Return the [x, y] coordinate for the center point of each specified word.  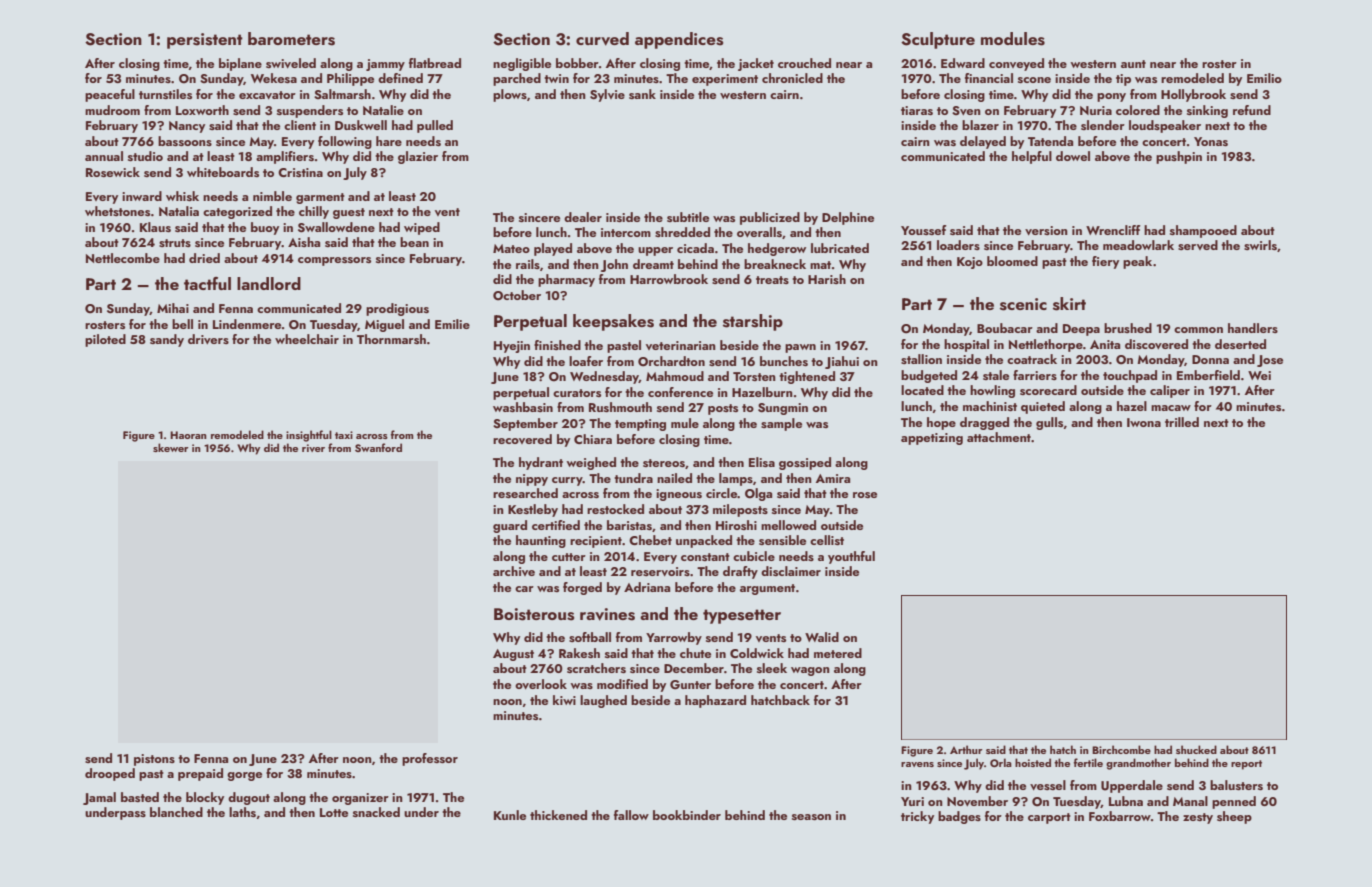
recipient [596, 542]
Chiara [593, 439]
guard [510, 526]
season [811, 817]
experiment [725, 80]
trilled [1182, 422]
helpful [1032, 157]
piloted [105, 340]
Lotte [334, 812]
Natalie [383, 110]
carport [1049, 818]
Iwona [1144, 422]
